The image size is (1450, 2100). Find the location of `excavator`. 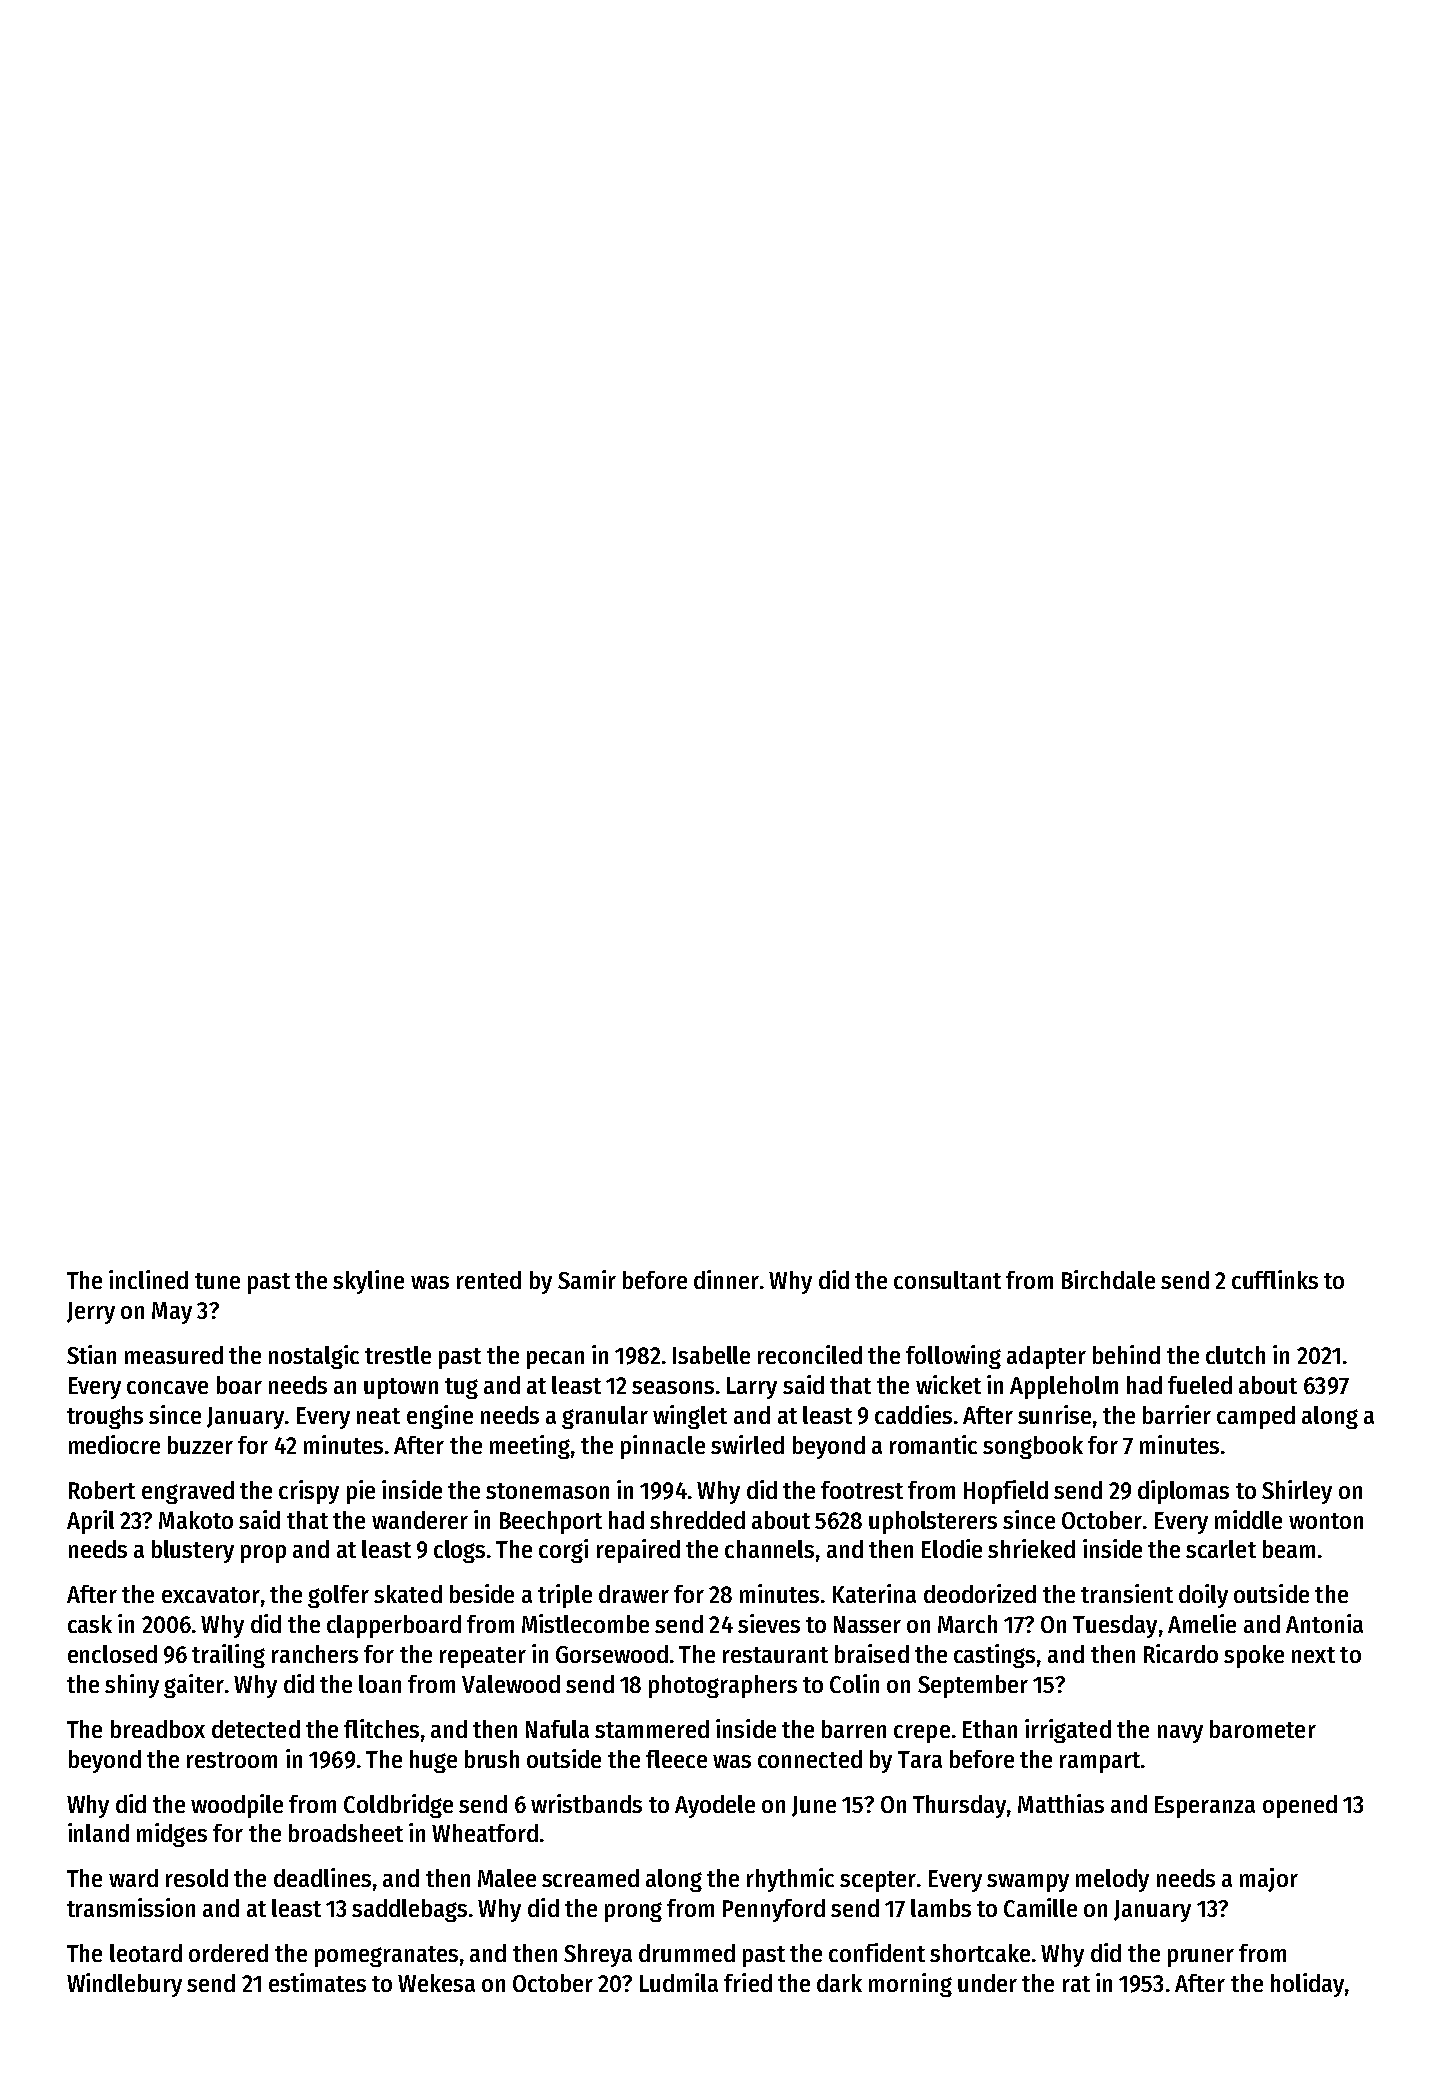

excavator is located at coordinates (211, 1595).
